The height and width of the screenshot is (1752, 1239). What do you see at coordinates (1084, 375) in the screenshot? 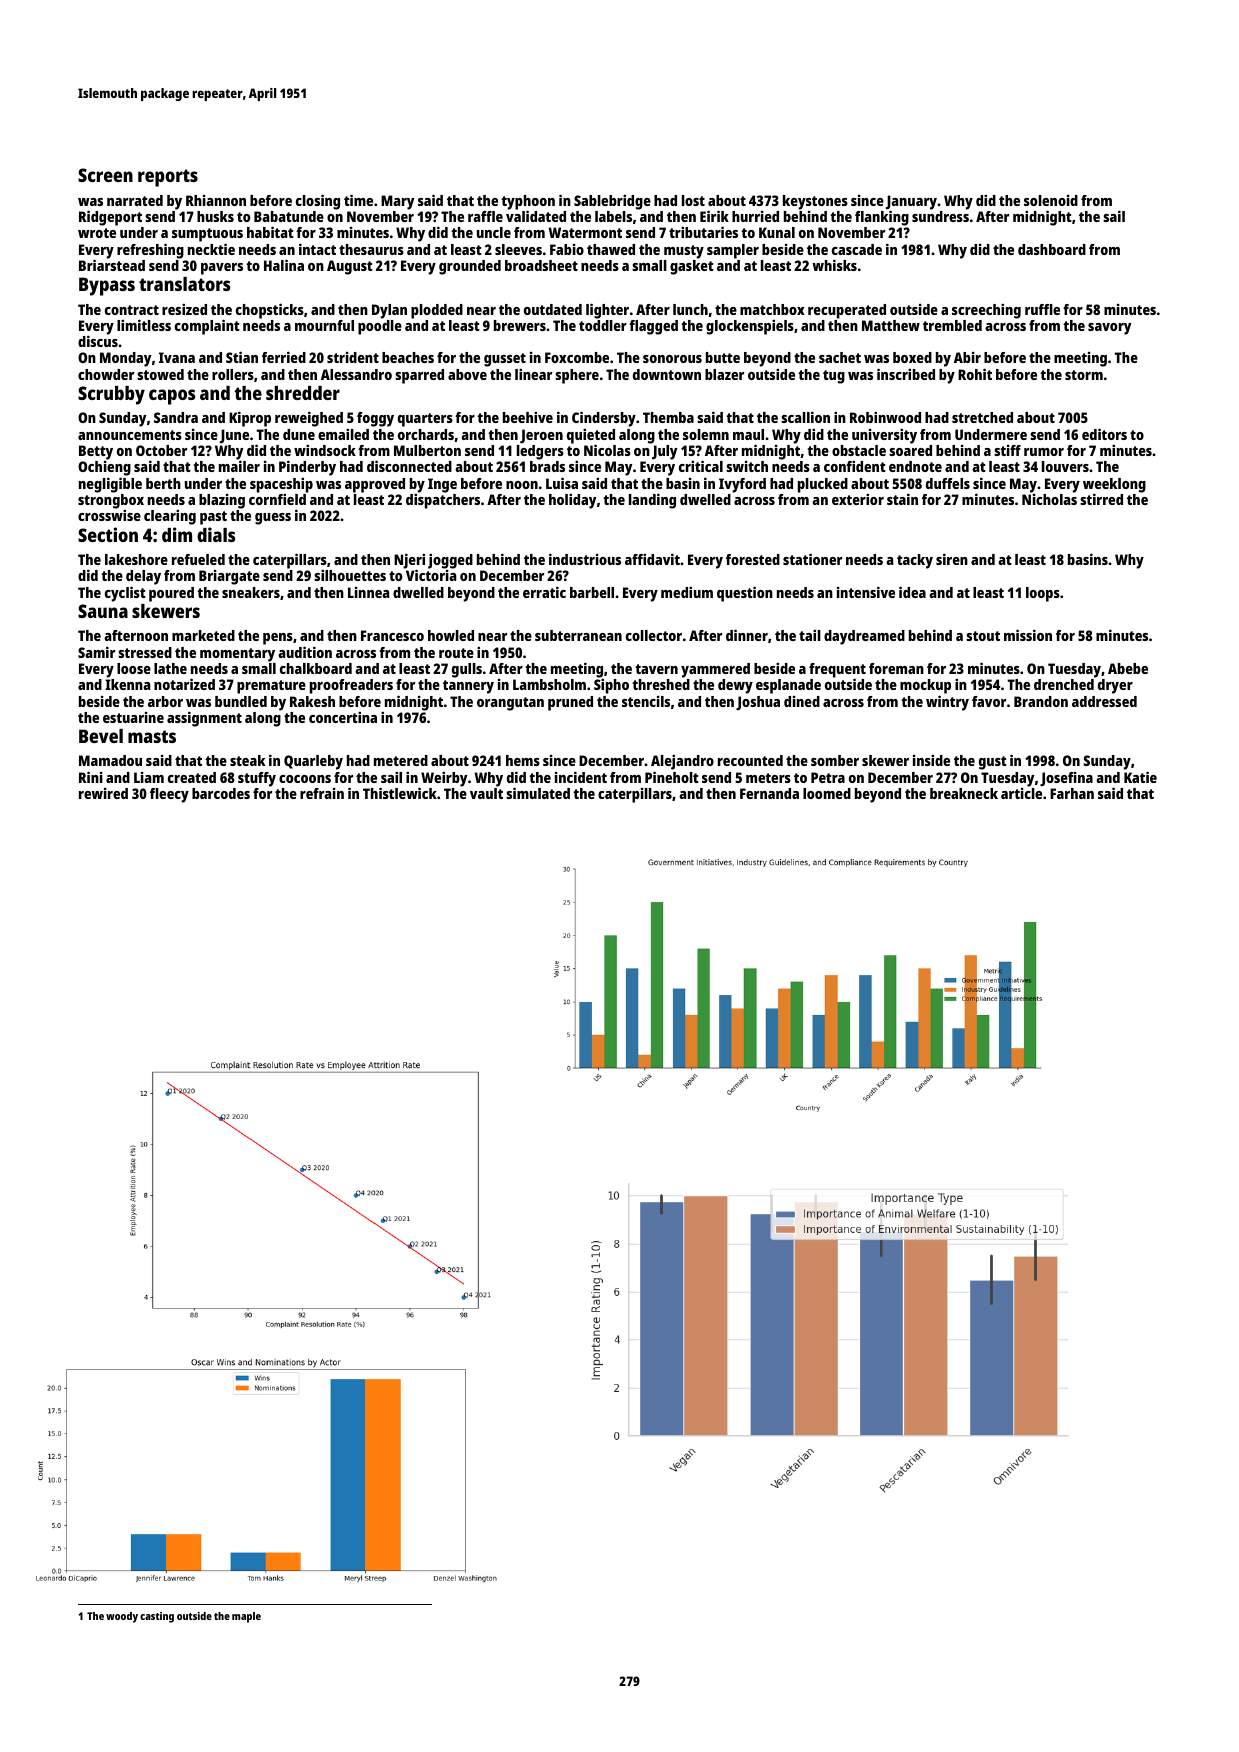
I see `storm` at bounding box center [1084, 375].
